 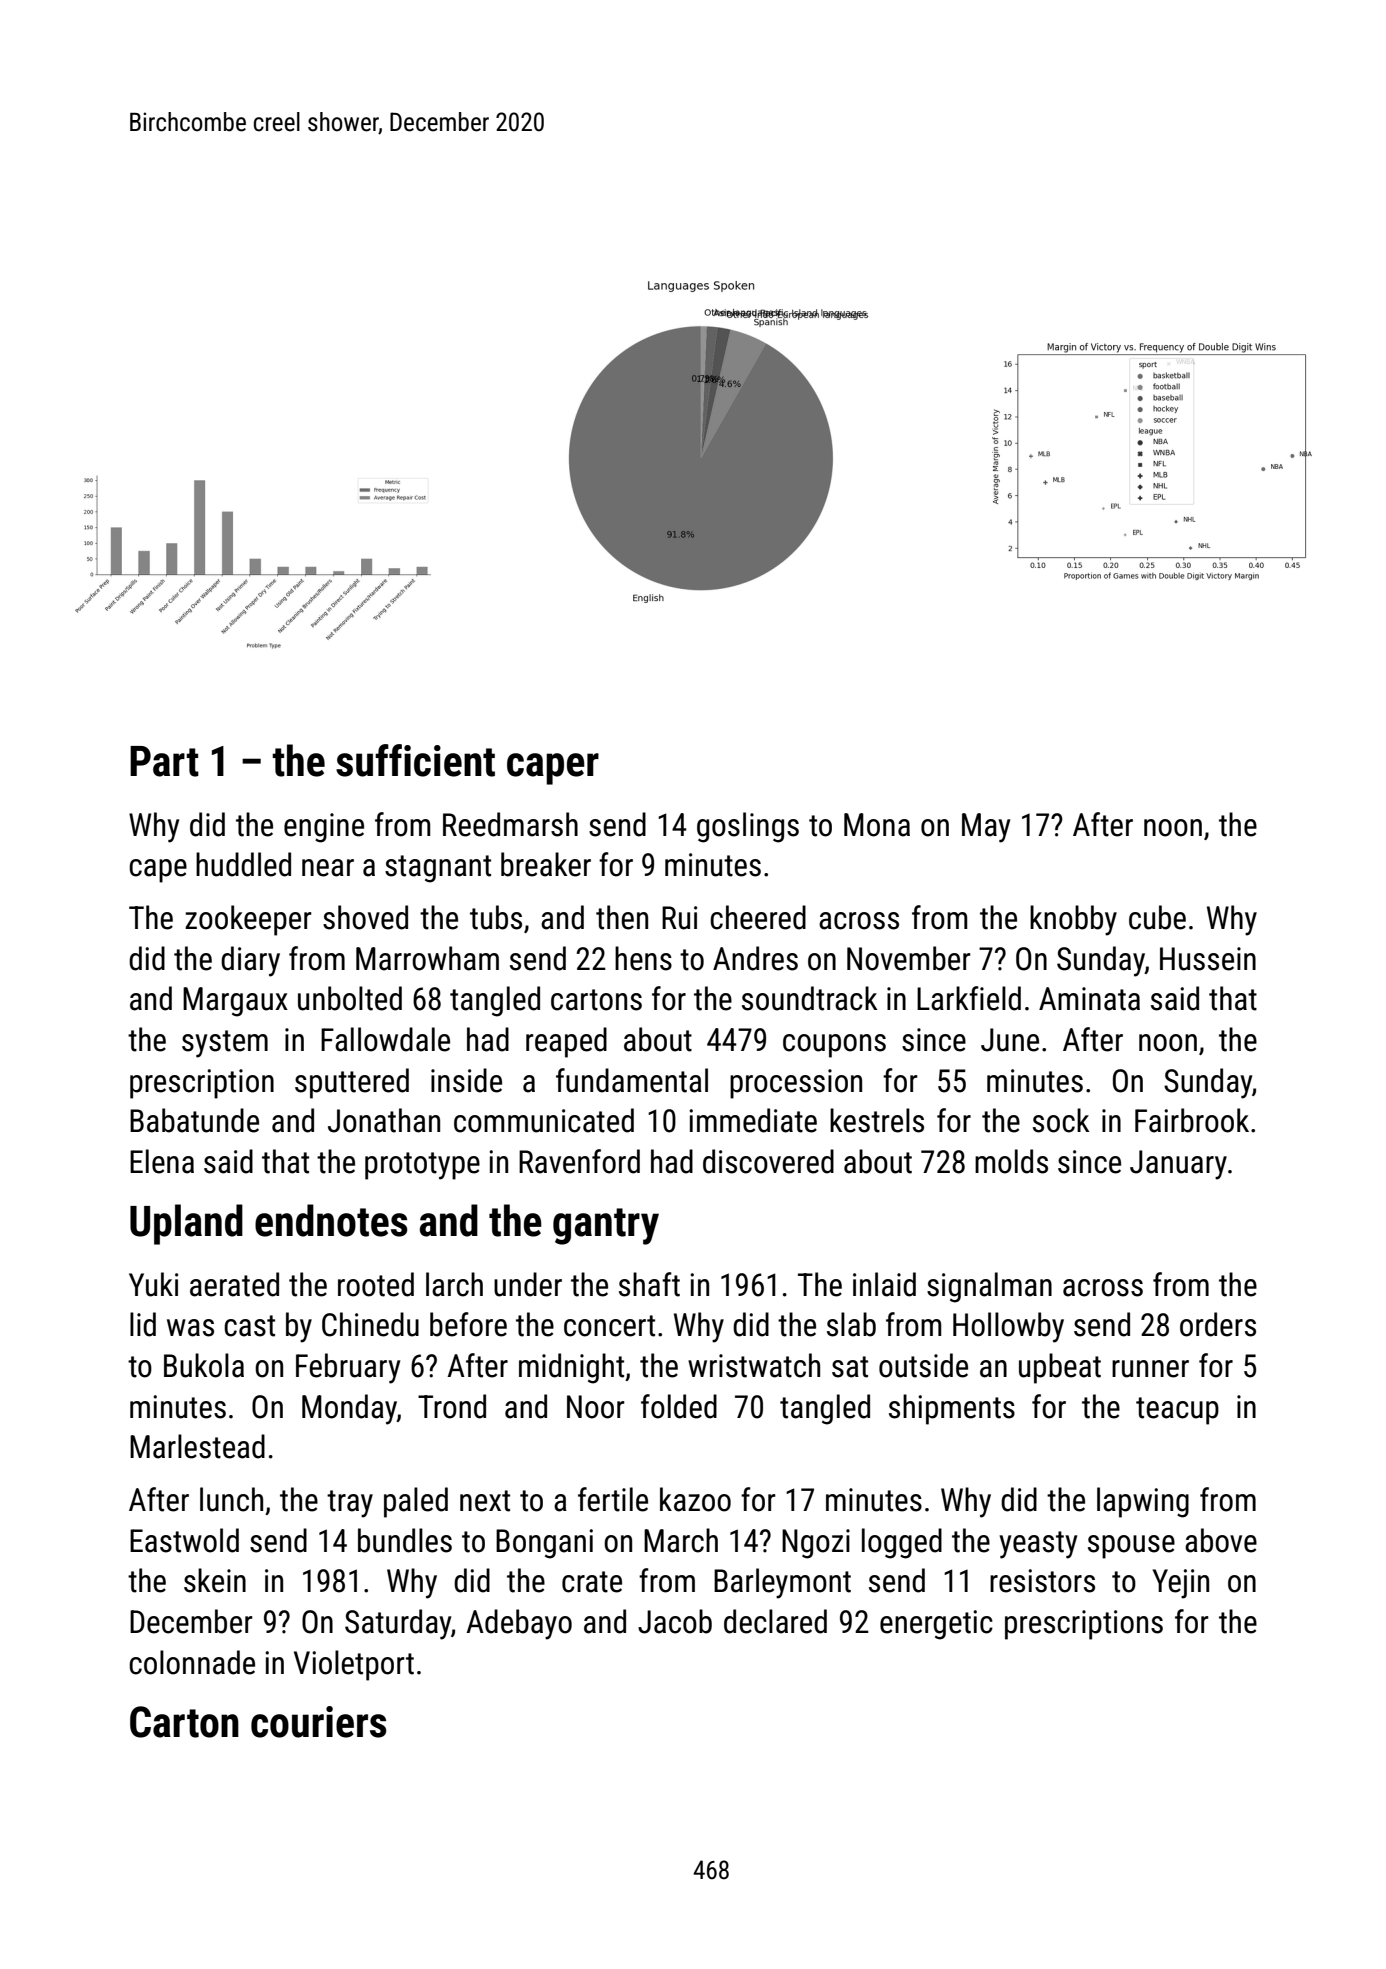 I want to click on system, so click(x=225, y=1044).
